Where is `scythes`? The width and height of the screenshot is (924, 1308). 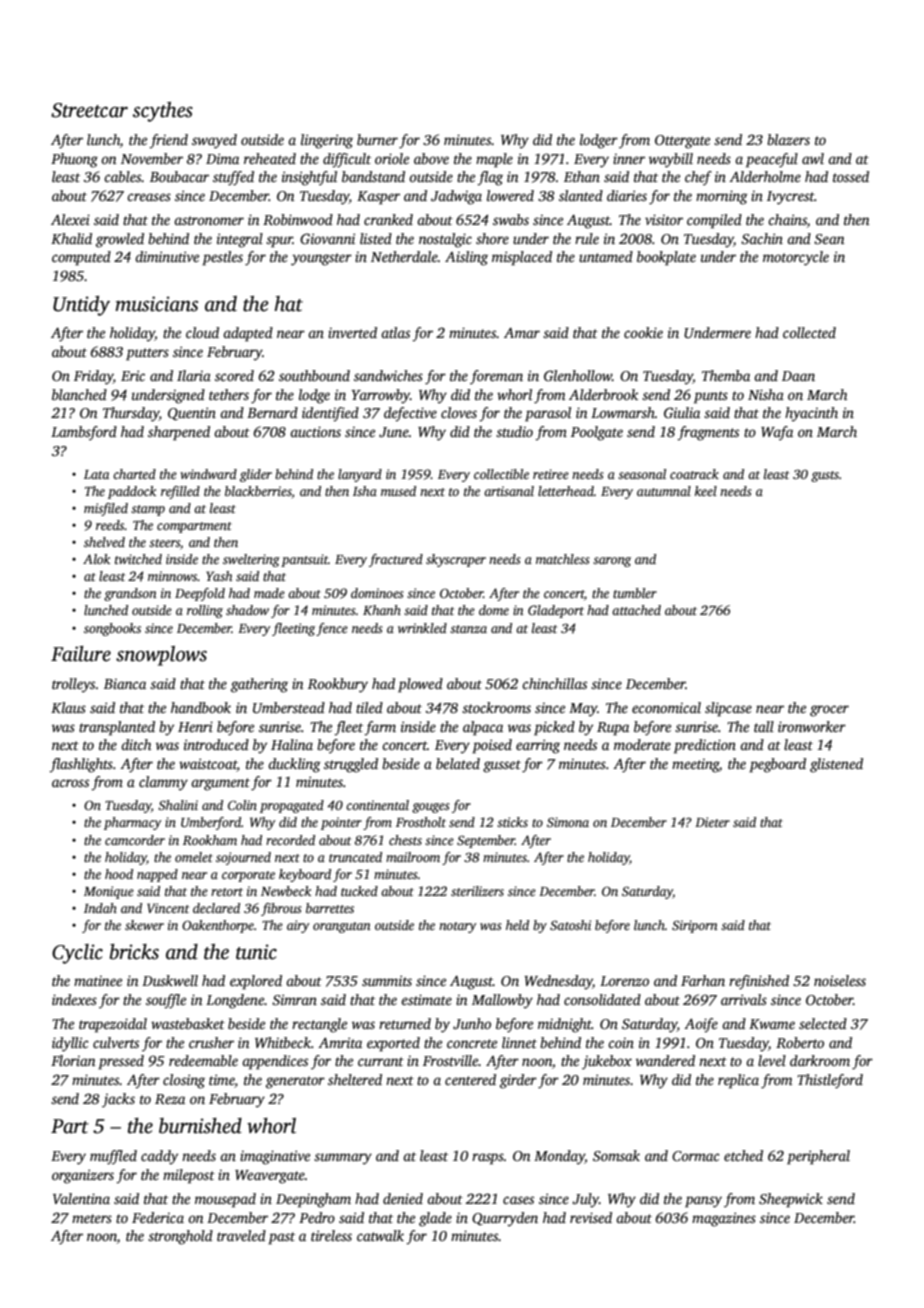 scythes is located at coordinates (163, 112).
